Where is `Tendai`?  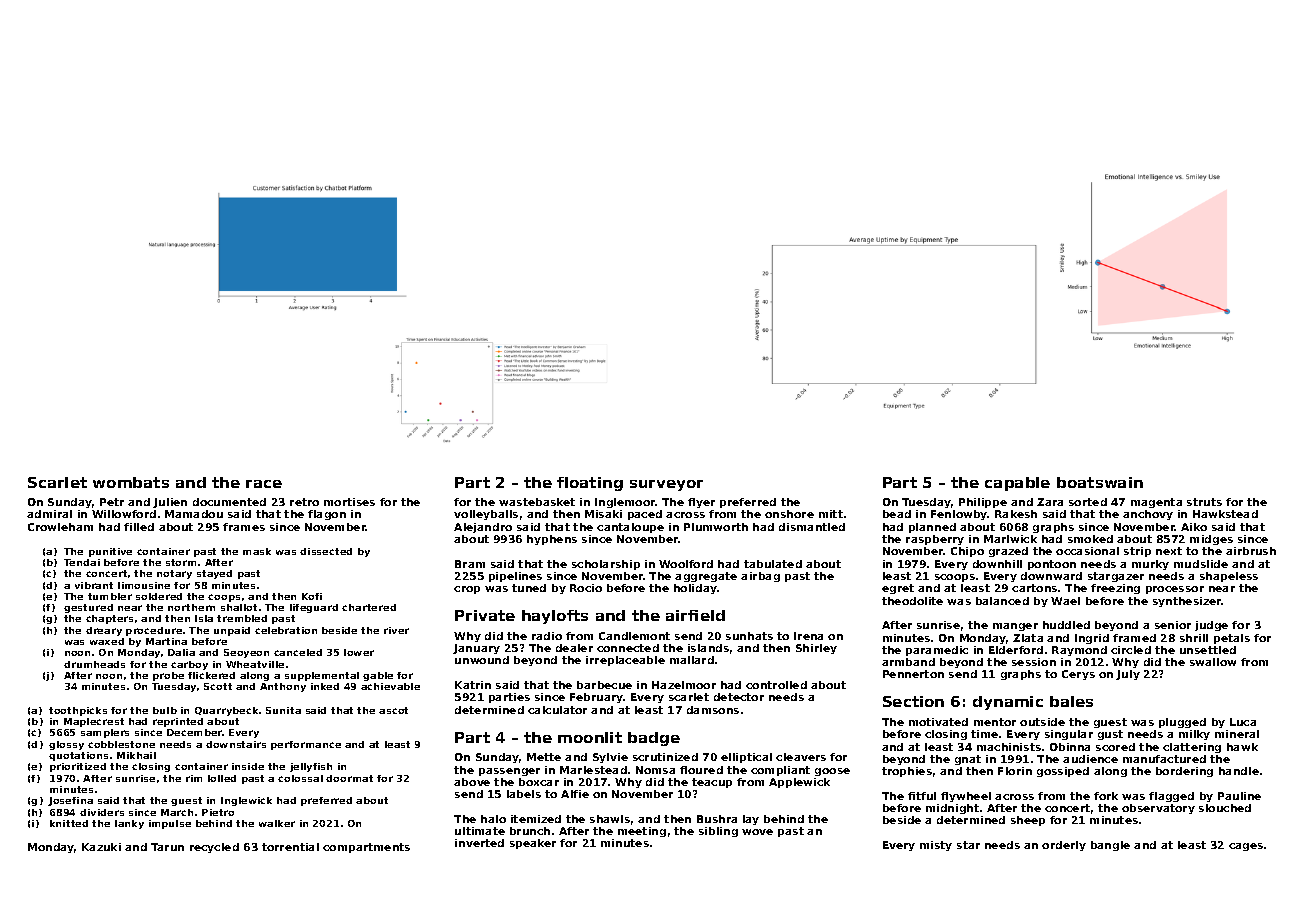 Tendai is located at coordinates (82, 562).
